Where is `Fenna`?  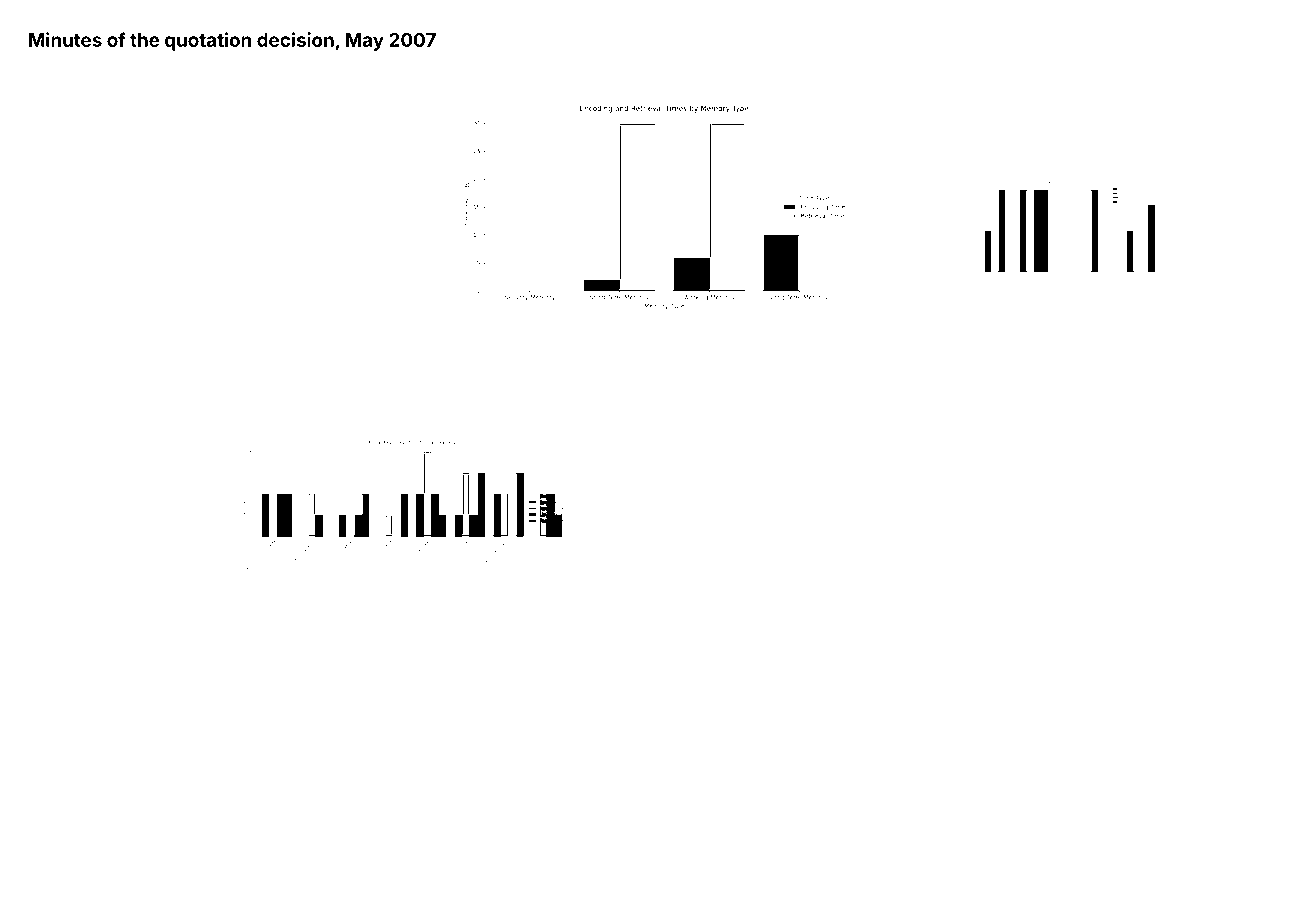
Fenna is located at coordinates (922, 109).
